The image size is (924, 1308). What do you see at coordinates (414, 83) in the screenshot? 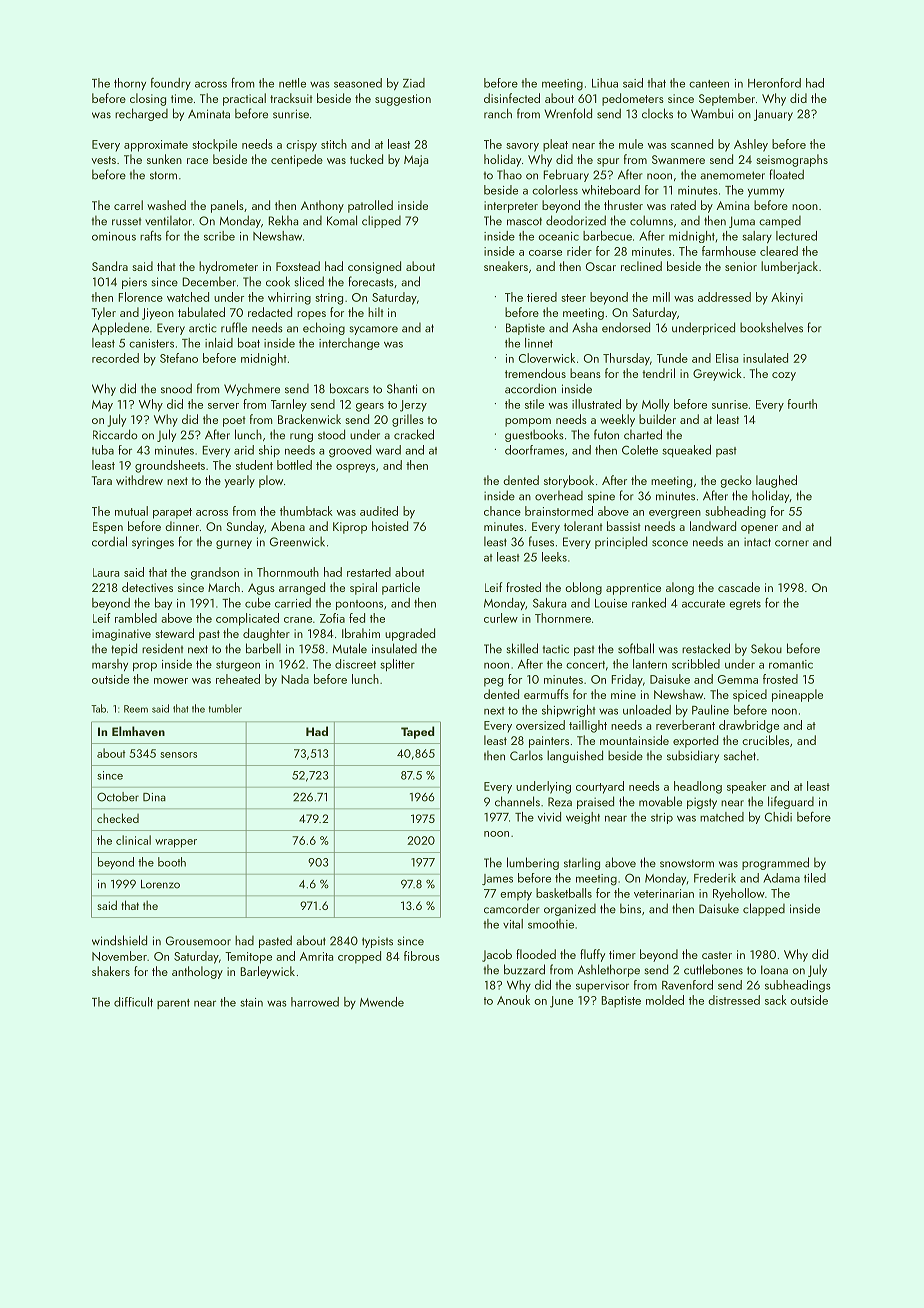
I see `Ziad` at bounding box center [414, 83].
